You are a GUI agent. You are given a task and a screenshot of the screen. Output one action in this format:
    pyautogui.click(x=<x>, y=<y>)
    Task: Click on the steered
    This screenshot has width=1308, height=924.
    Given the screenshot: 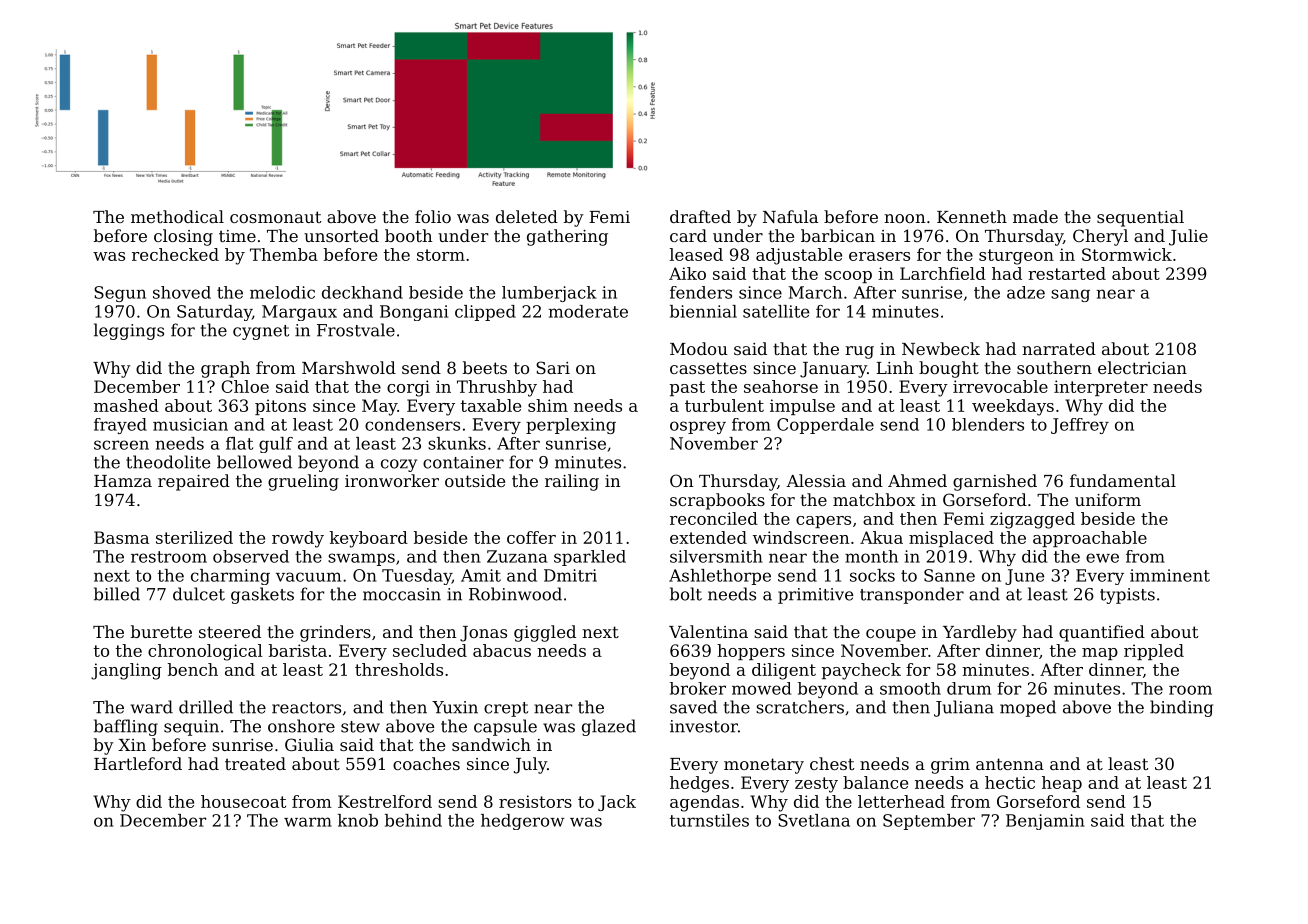 What is the action you would take?
    pyautogui.click(x=230, y=631)
